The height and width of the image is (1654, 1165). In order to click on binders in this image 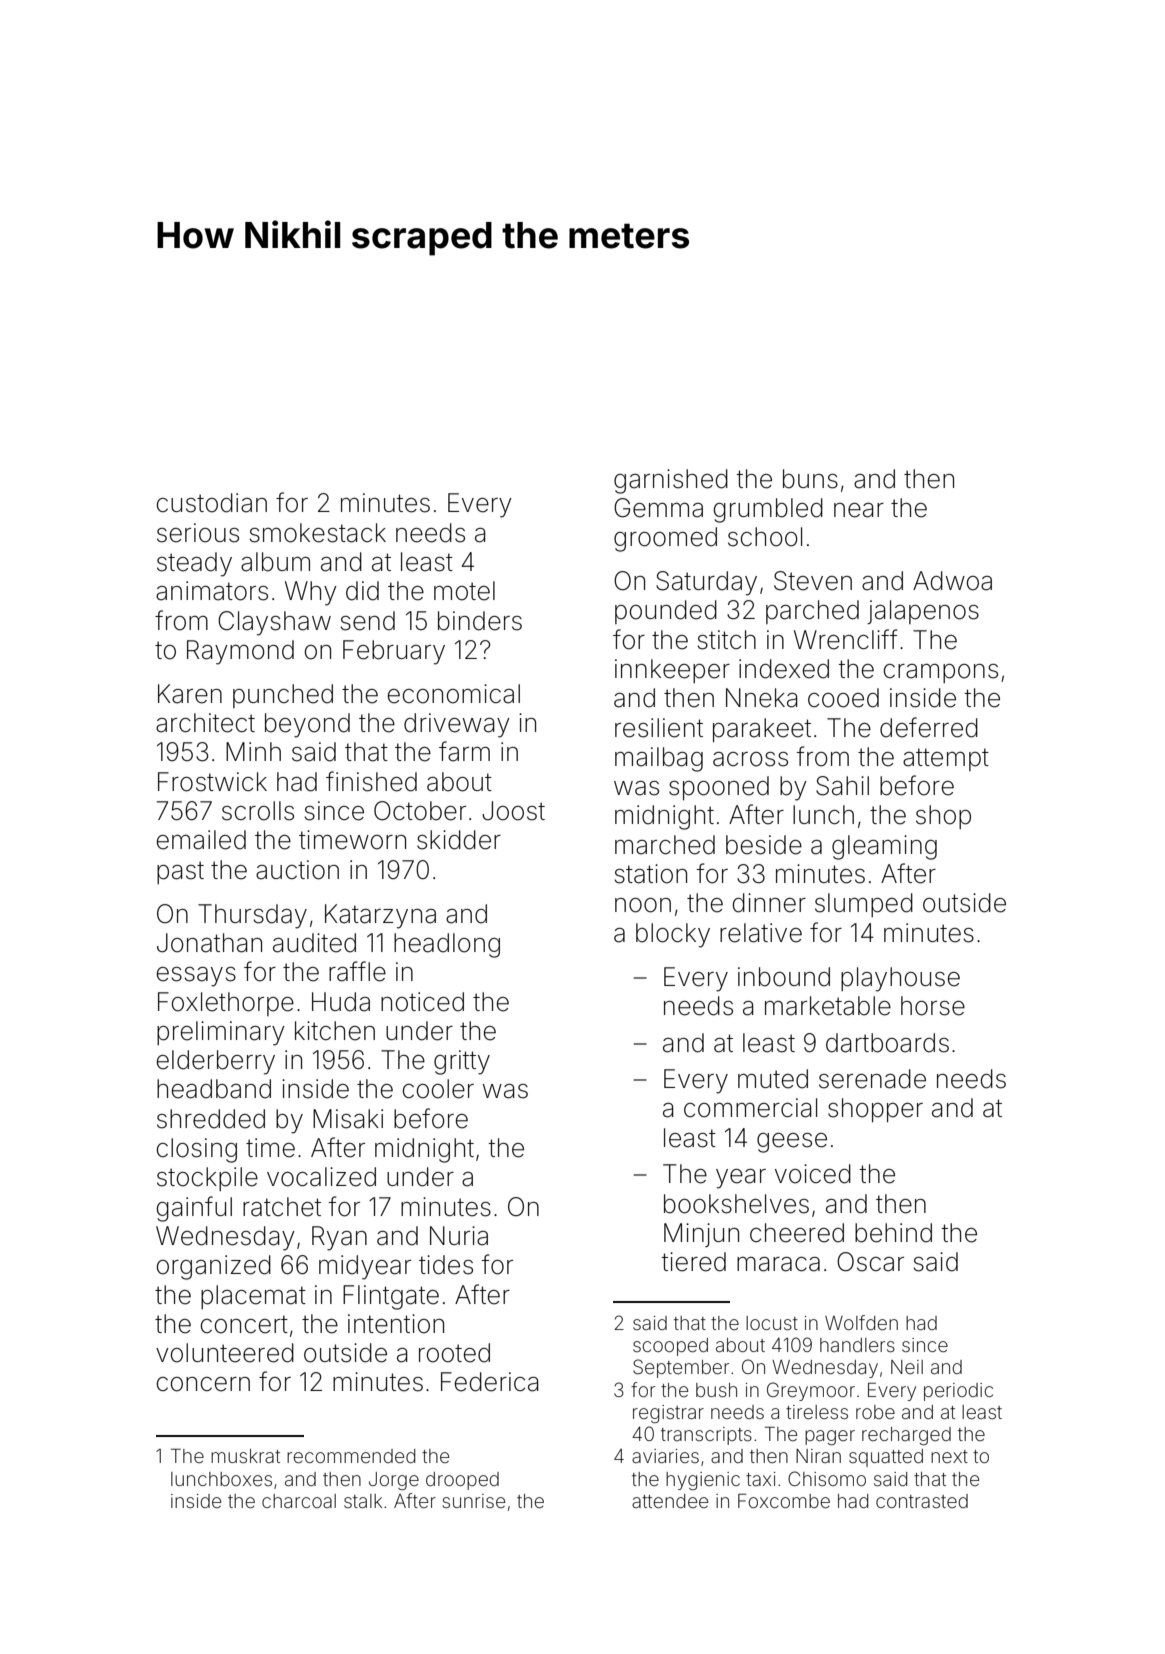, I will do `click(480, 621)`.
